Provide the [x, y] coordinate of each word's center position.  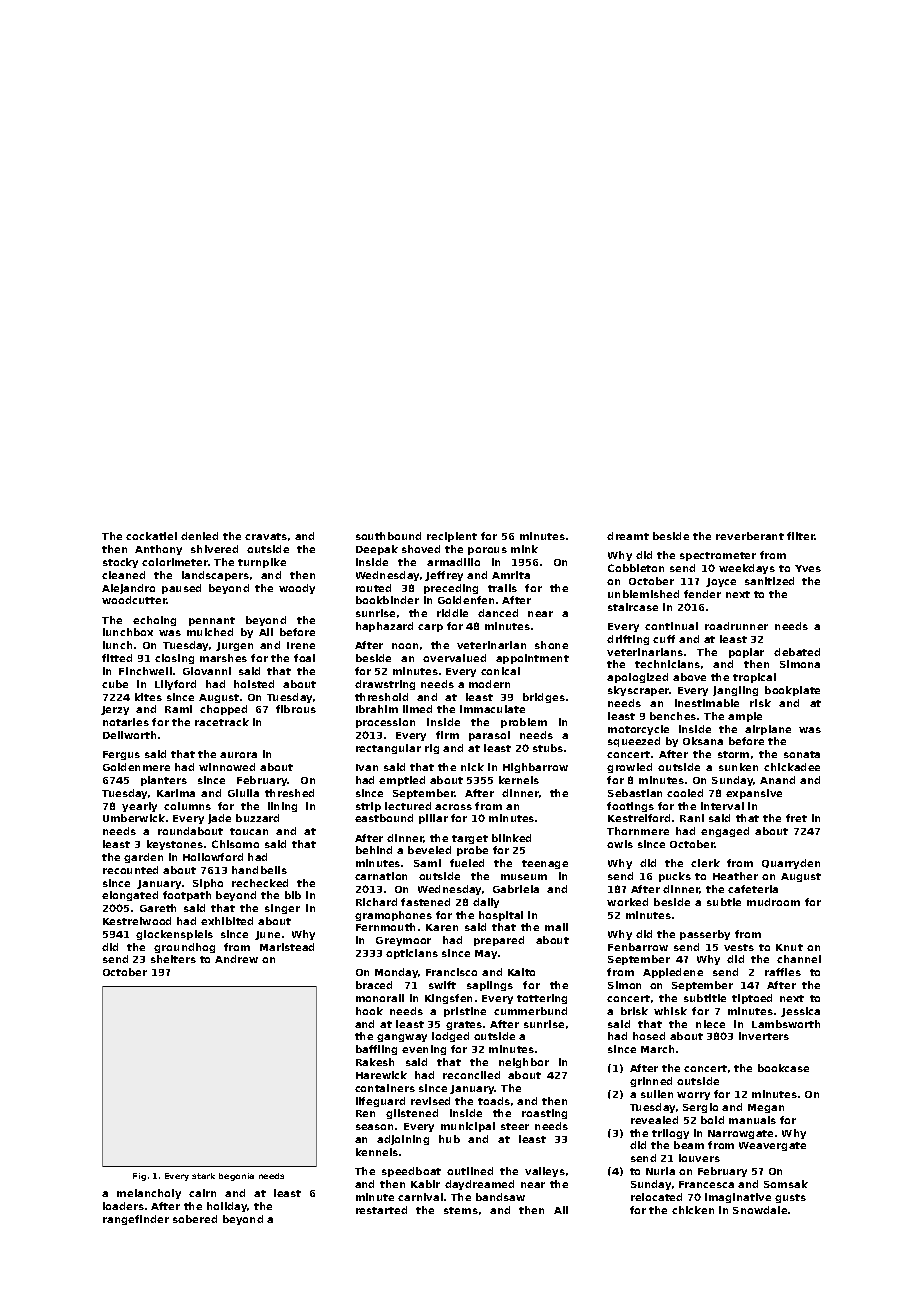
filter [801, 536]
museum [524, 877]
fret [796, 818]
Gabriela [516, 889]
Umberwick [134, 818]
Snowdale [760, 1210]
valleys [545, 1172]
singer [282, 909]
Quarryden [791, 864]
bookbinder [387, 600]
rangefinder [136, 1220]
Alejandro [128, 589]
